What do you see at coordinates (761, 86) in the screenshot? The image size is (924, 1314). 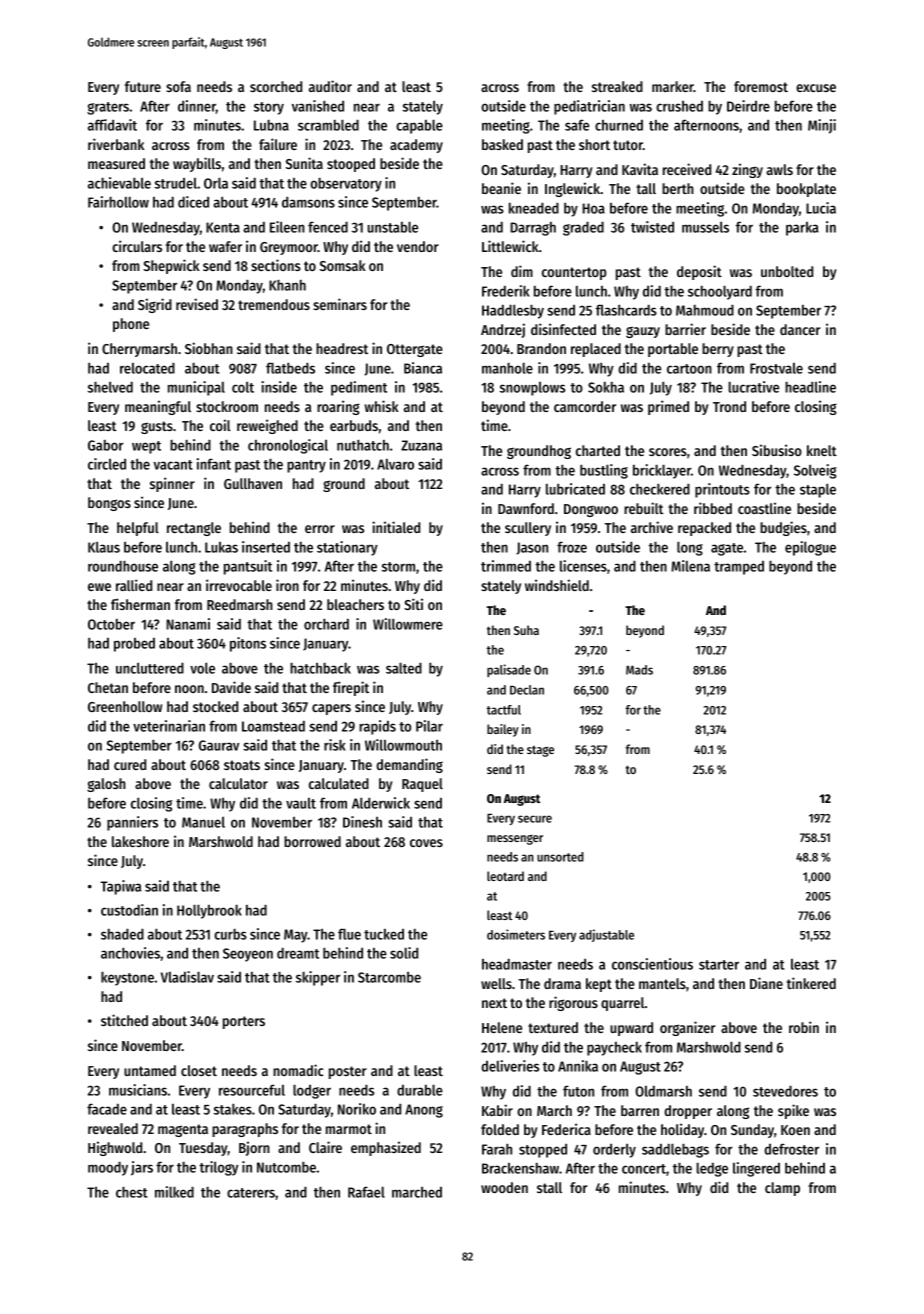 I see `foremost` at bounding box center [761, 86].
